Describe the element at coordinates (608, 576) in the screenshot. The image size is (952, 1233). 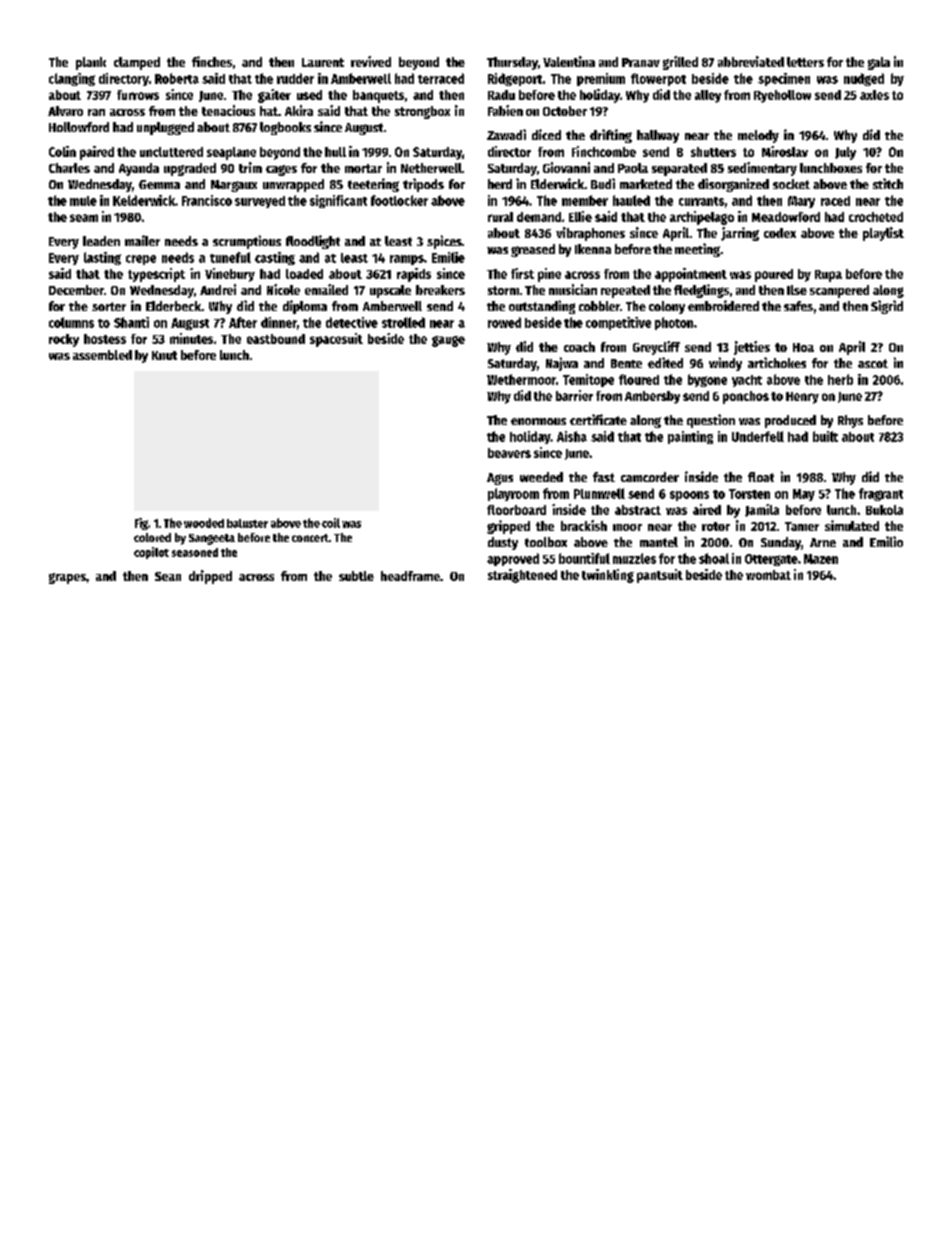
I see `twinkling` at that location.
